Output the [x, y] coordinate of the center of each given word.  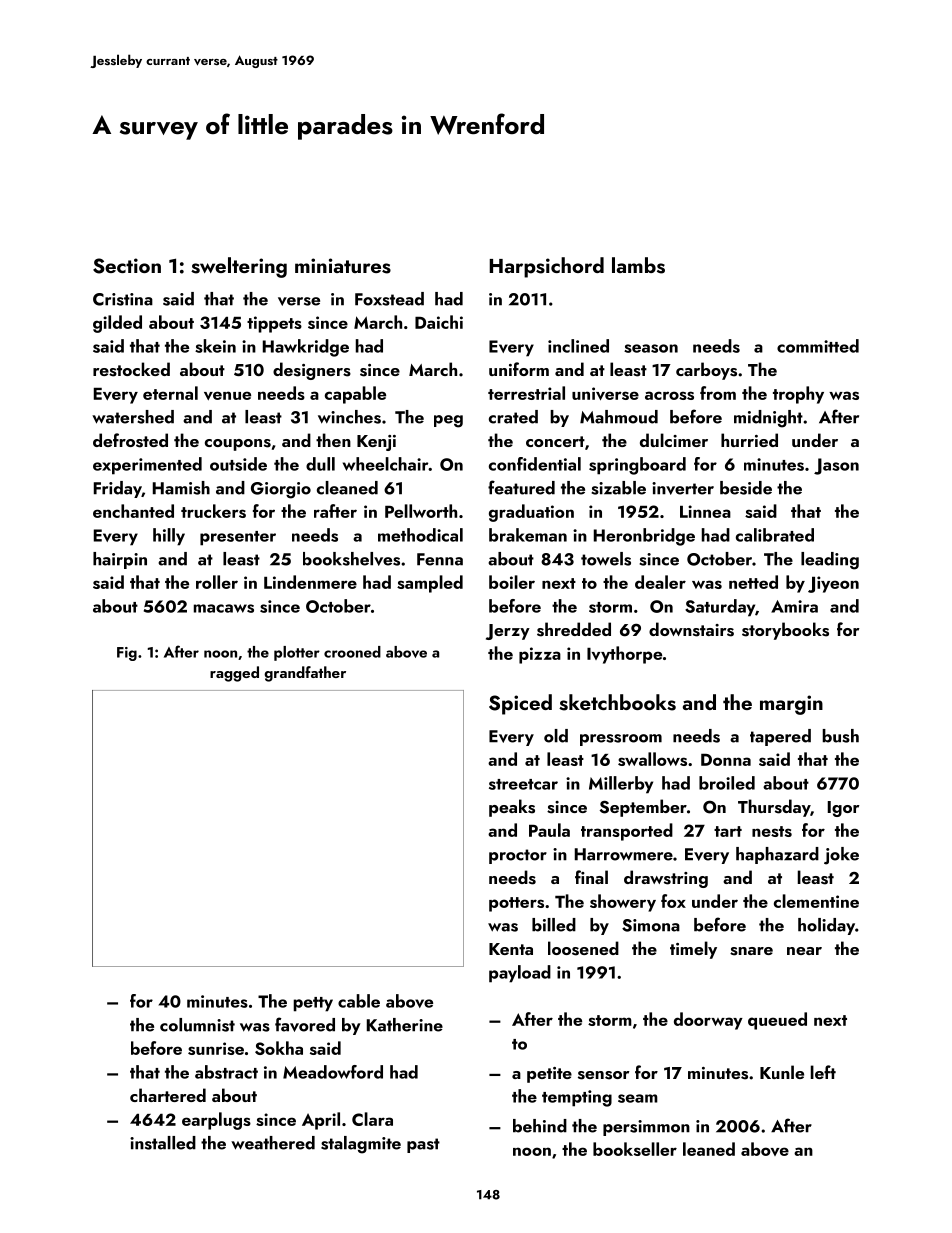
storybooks [785, 631]
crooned [352, 652]
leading [830, 561]
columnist [197, 1025]
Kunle [782, 1072]
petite [549, 1075]
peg [448, 421]
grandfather [305, 674]
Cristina [123, 299]
